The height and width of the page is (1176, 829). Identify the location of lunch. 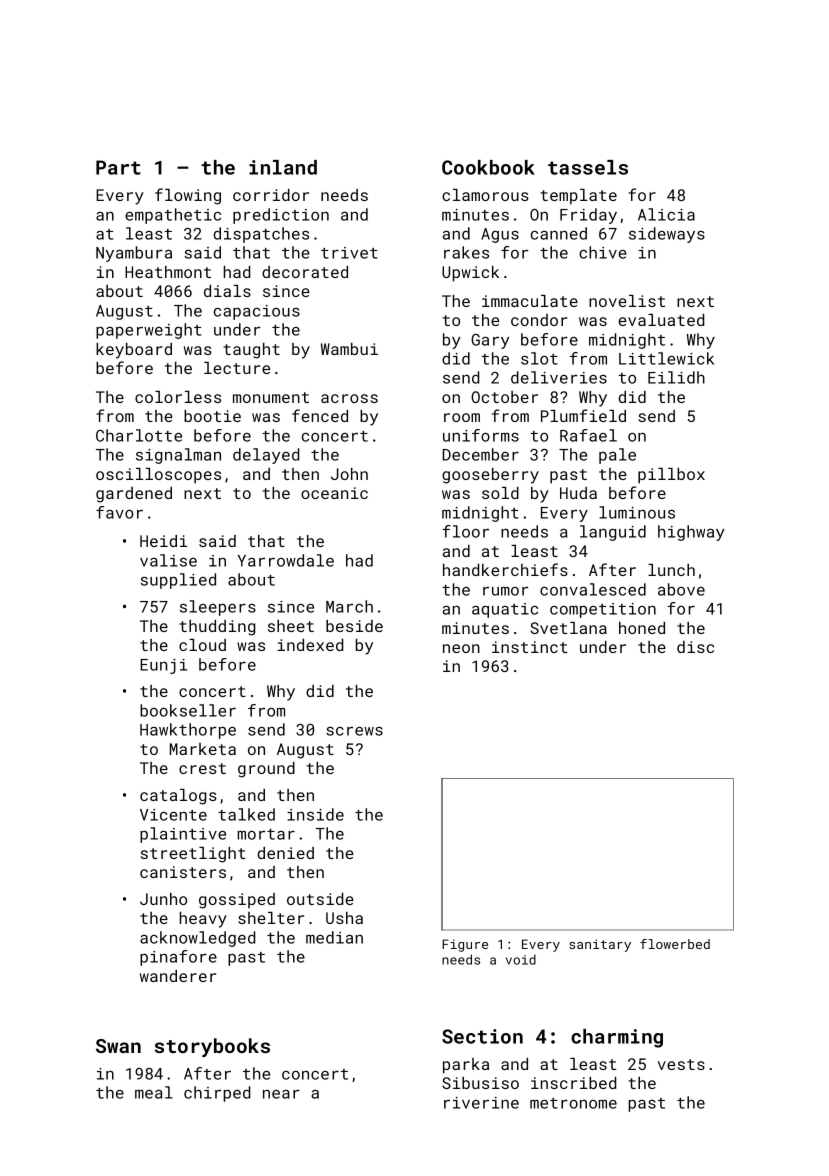
(671, 570).
